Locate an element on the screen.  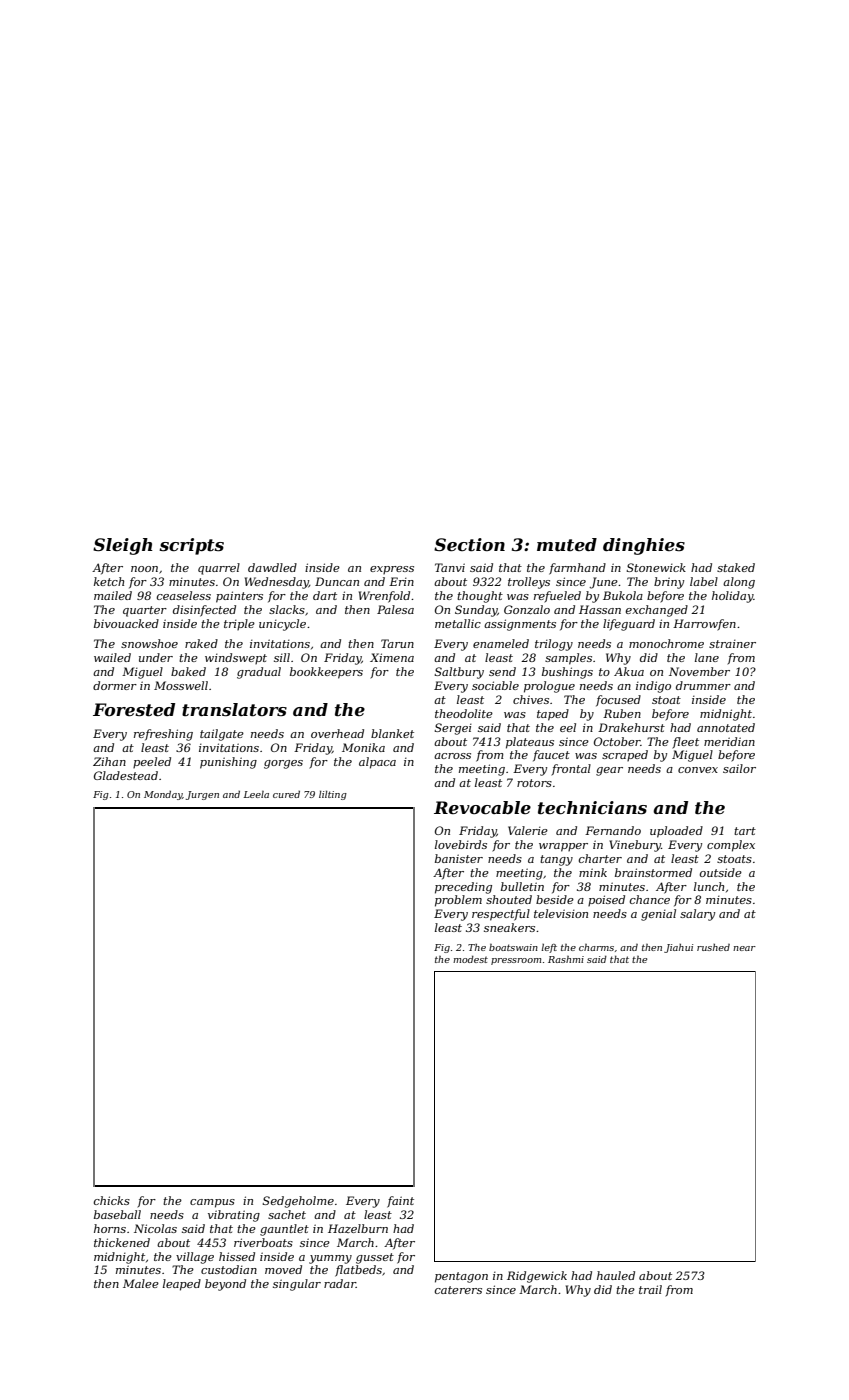
overhead is located at coordinates (337, 733).
